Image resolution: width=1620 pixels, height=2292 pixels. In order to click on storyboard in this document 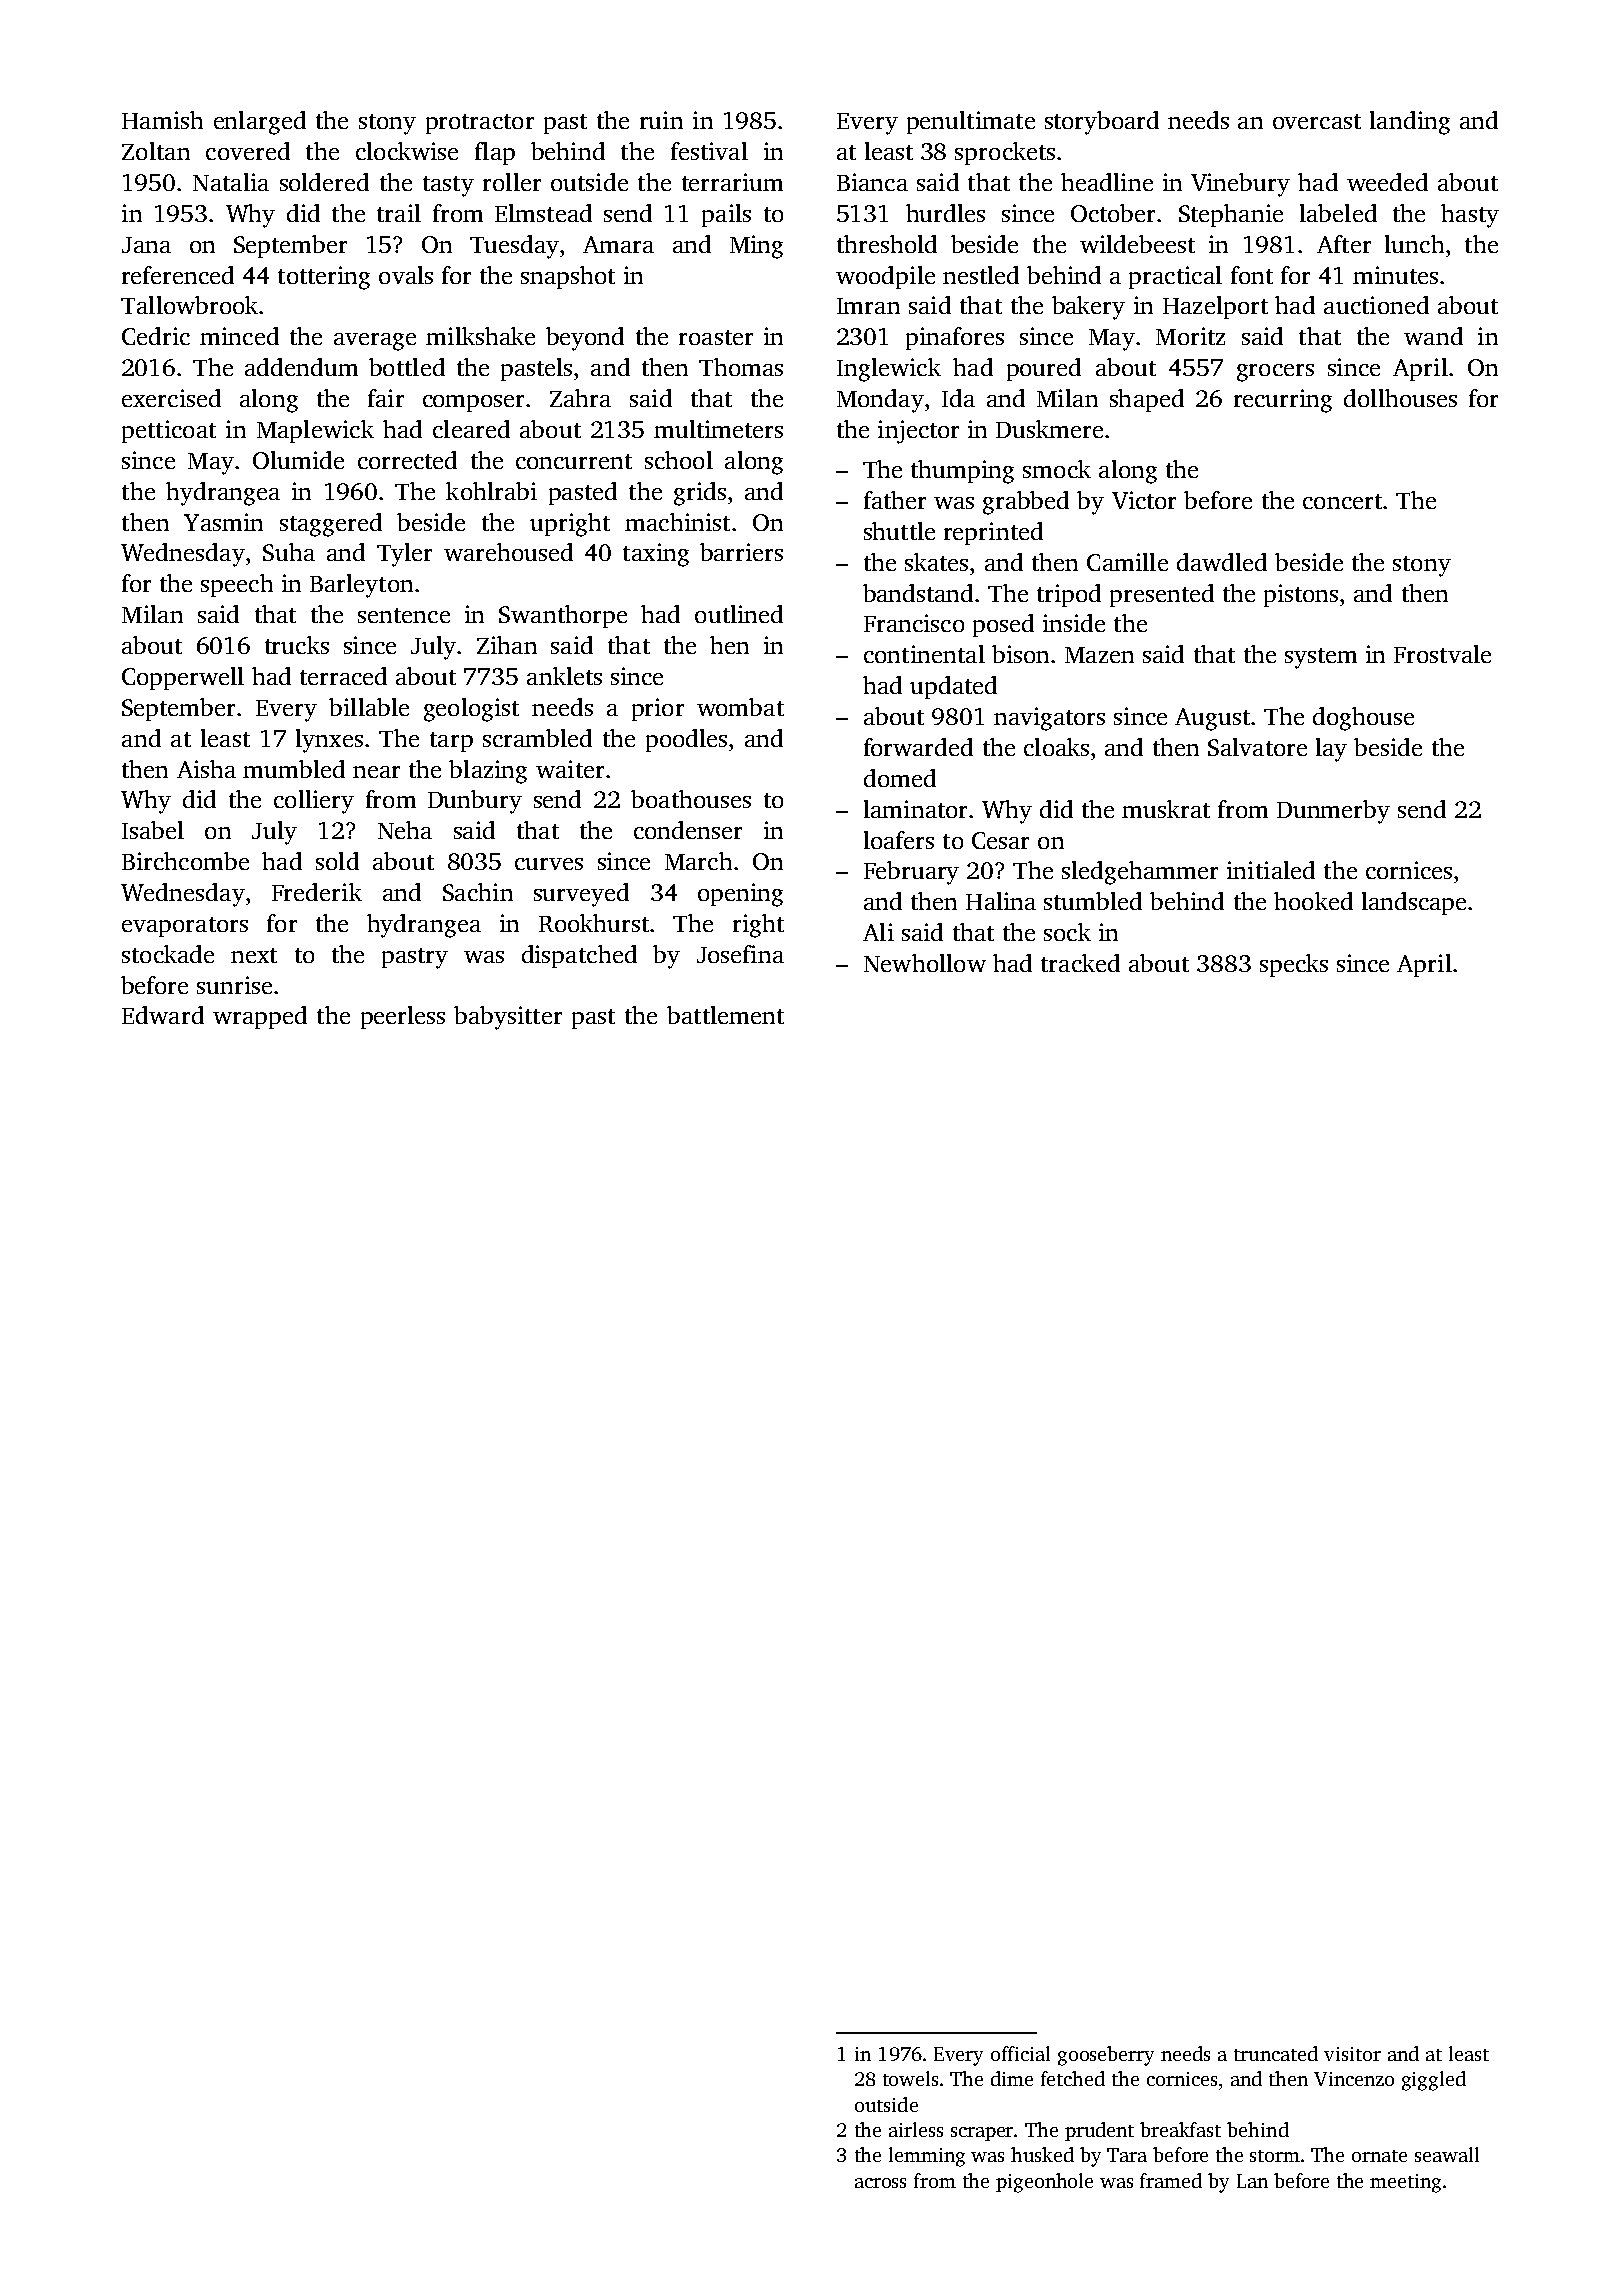, I will do `click(1102, 123)`.
